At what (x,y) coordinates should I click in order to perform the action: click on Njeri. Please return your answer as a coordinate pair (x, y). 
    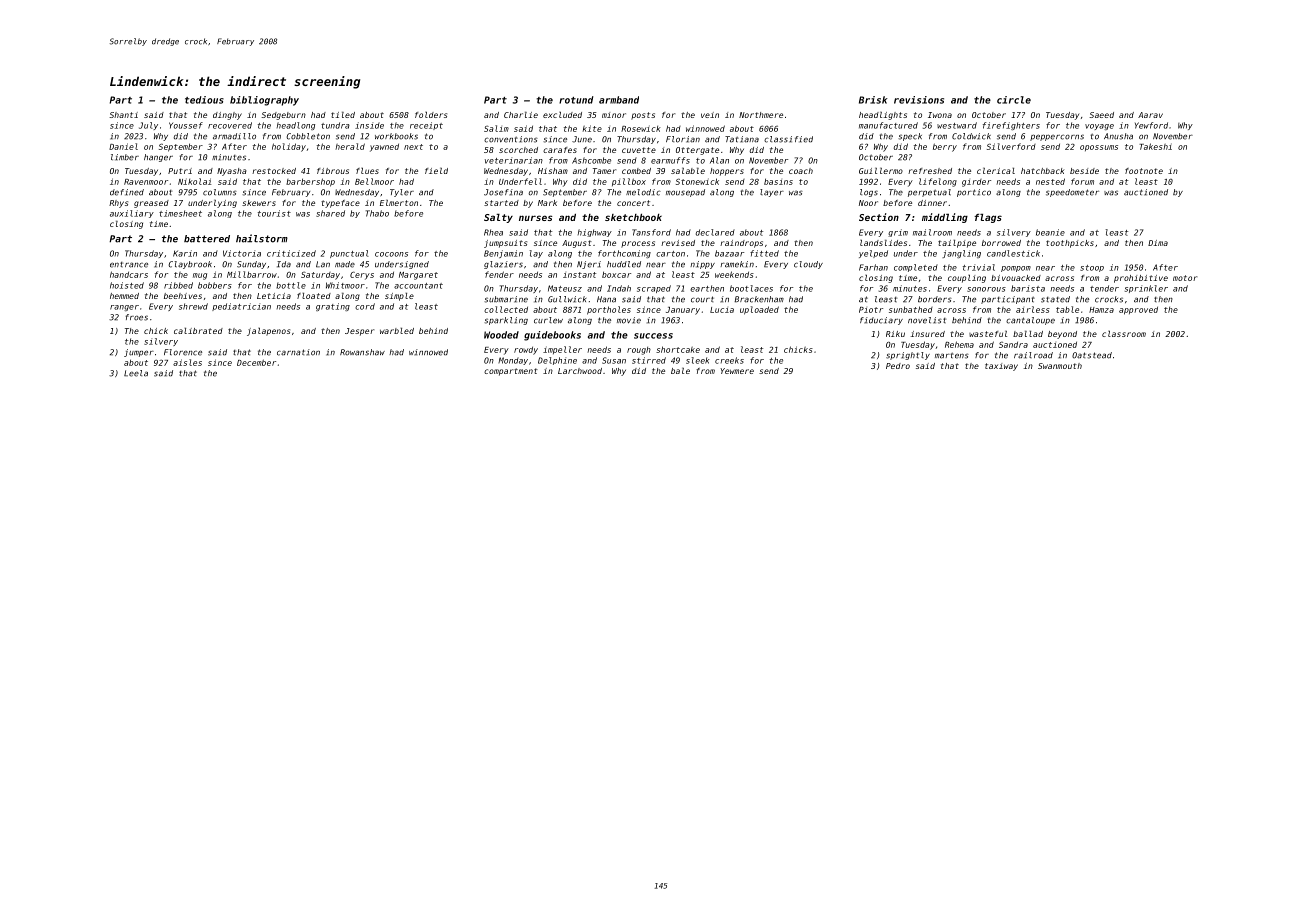
    Looking at the image, I should click on (589, 265).
